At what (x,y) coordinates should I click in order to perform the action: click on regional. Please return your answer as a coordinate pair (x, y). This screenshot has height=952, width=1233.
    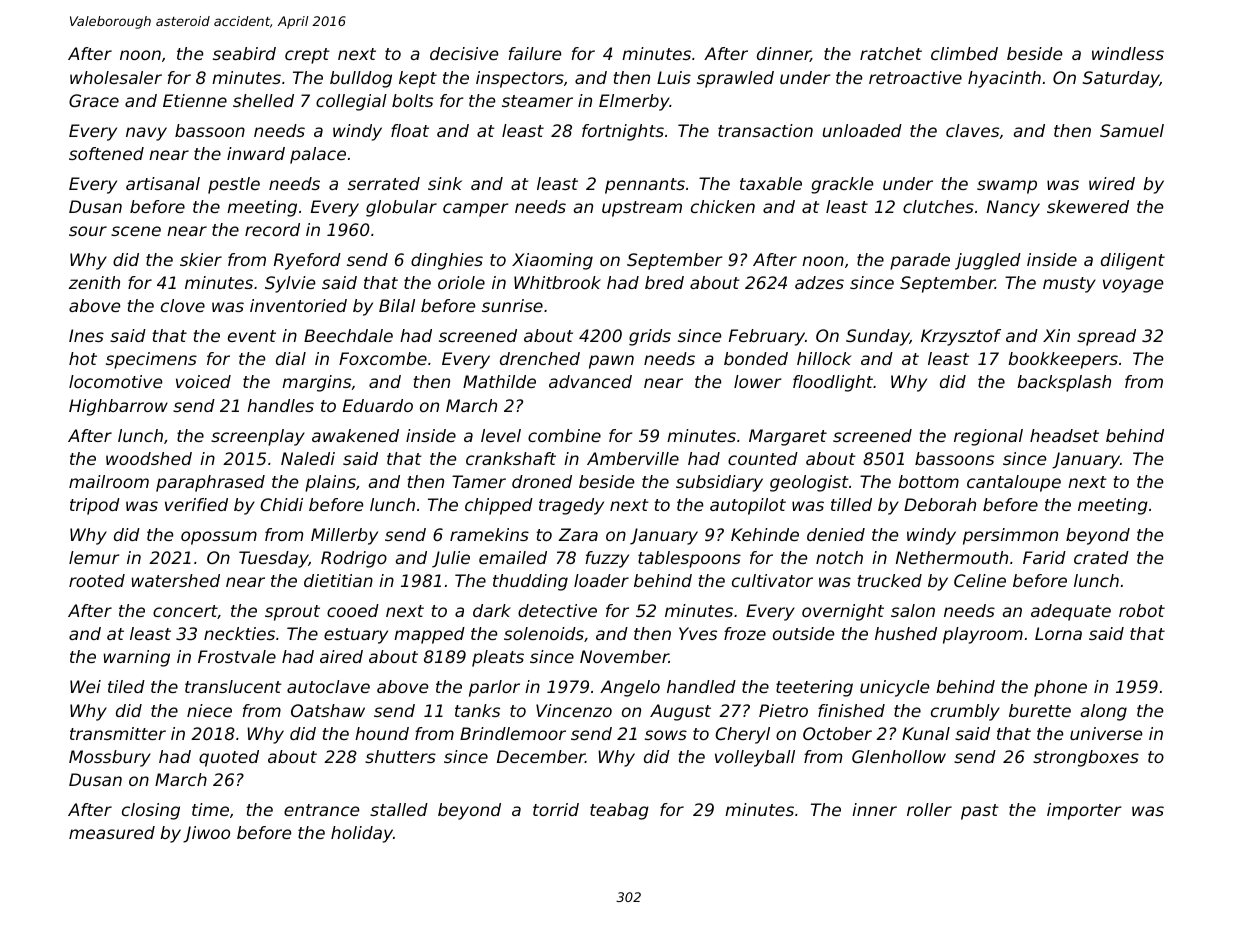
    Looking at the image, I should click on (988, 437).
